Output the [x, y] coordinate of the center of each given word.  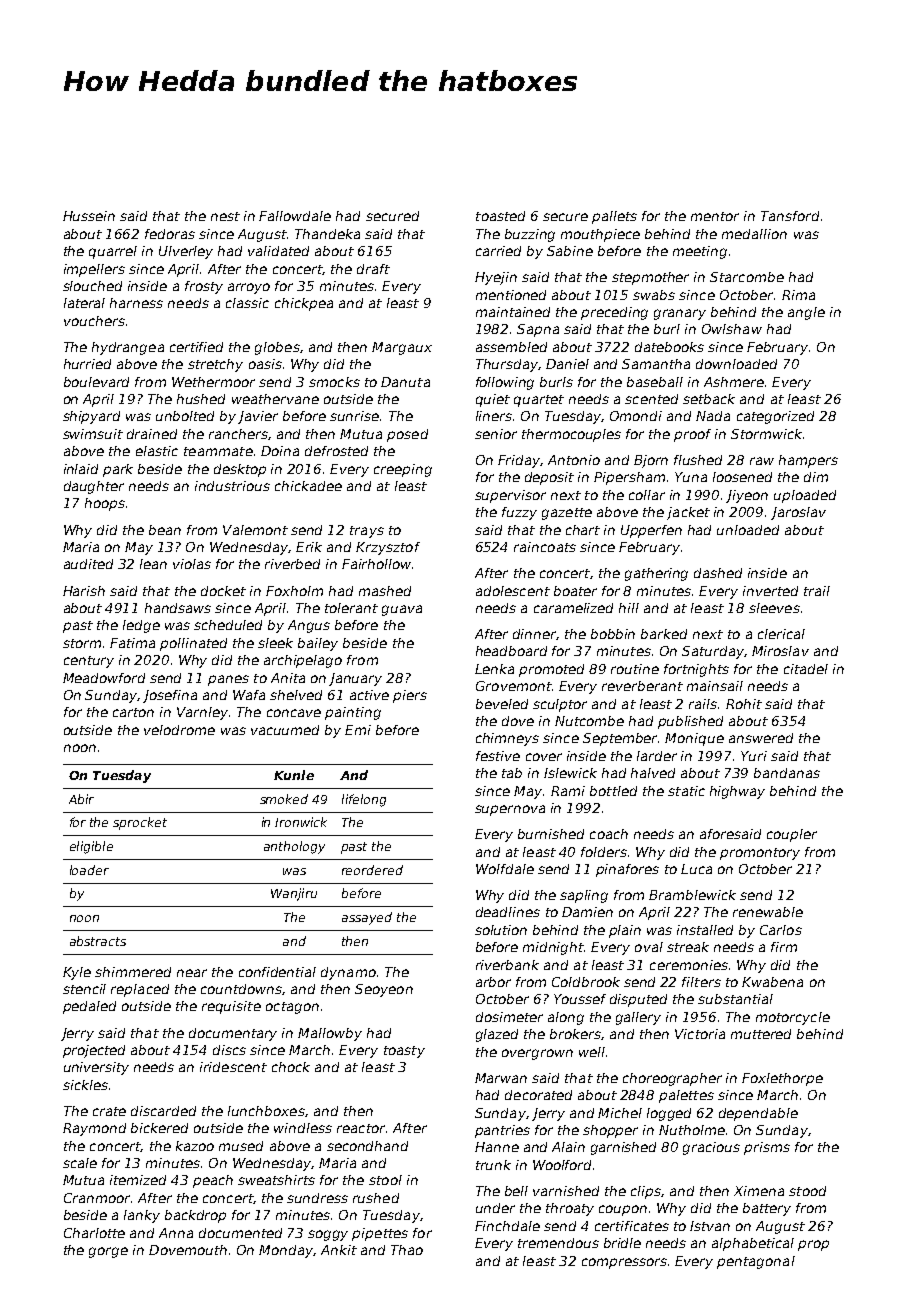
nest [225, 216]
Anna [176, 1233]
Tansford [790, 216]
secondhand [367, 1146]
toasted [500, 216]
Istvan [710, 1226]
